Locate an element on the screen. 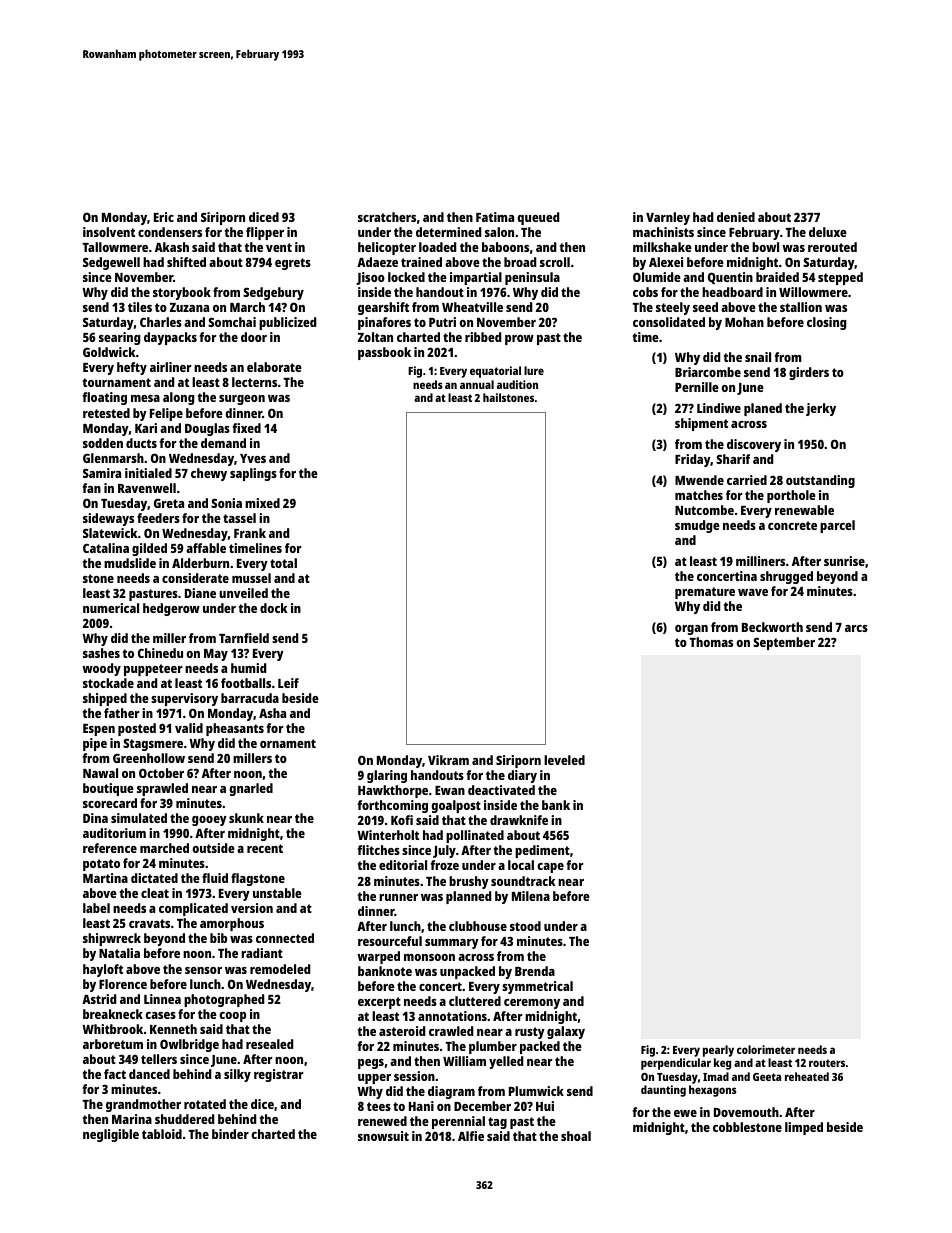 This screenshot has width=952, height=1233. determined is located at coordinates (448, 232).
